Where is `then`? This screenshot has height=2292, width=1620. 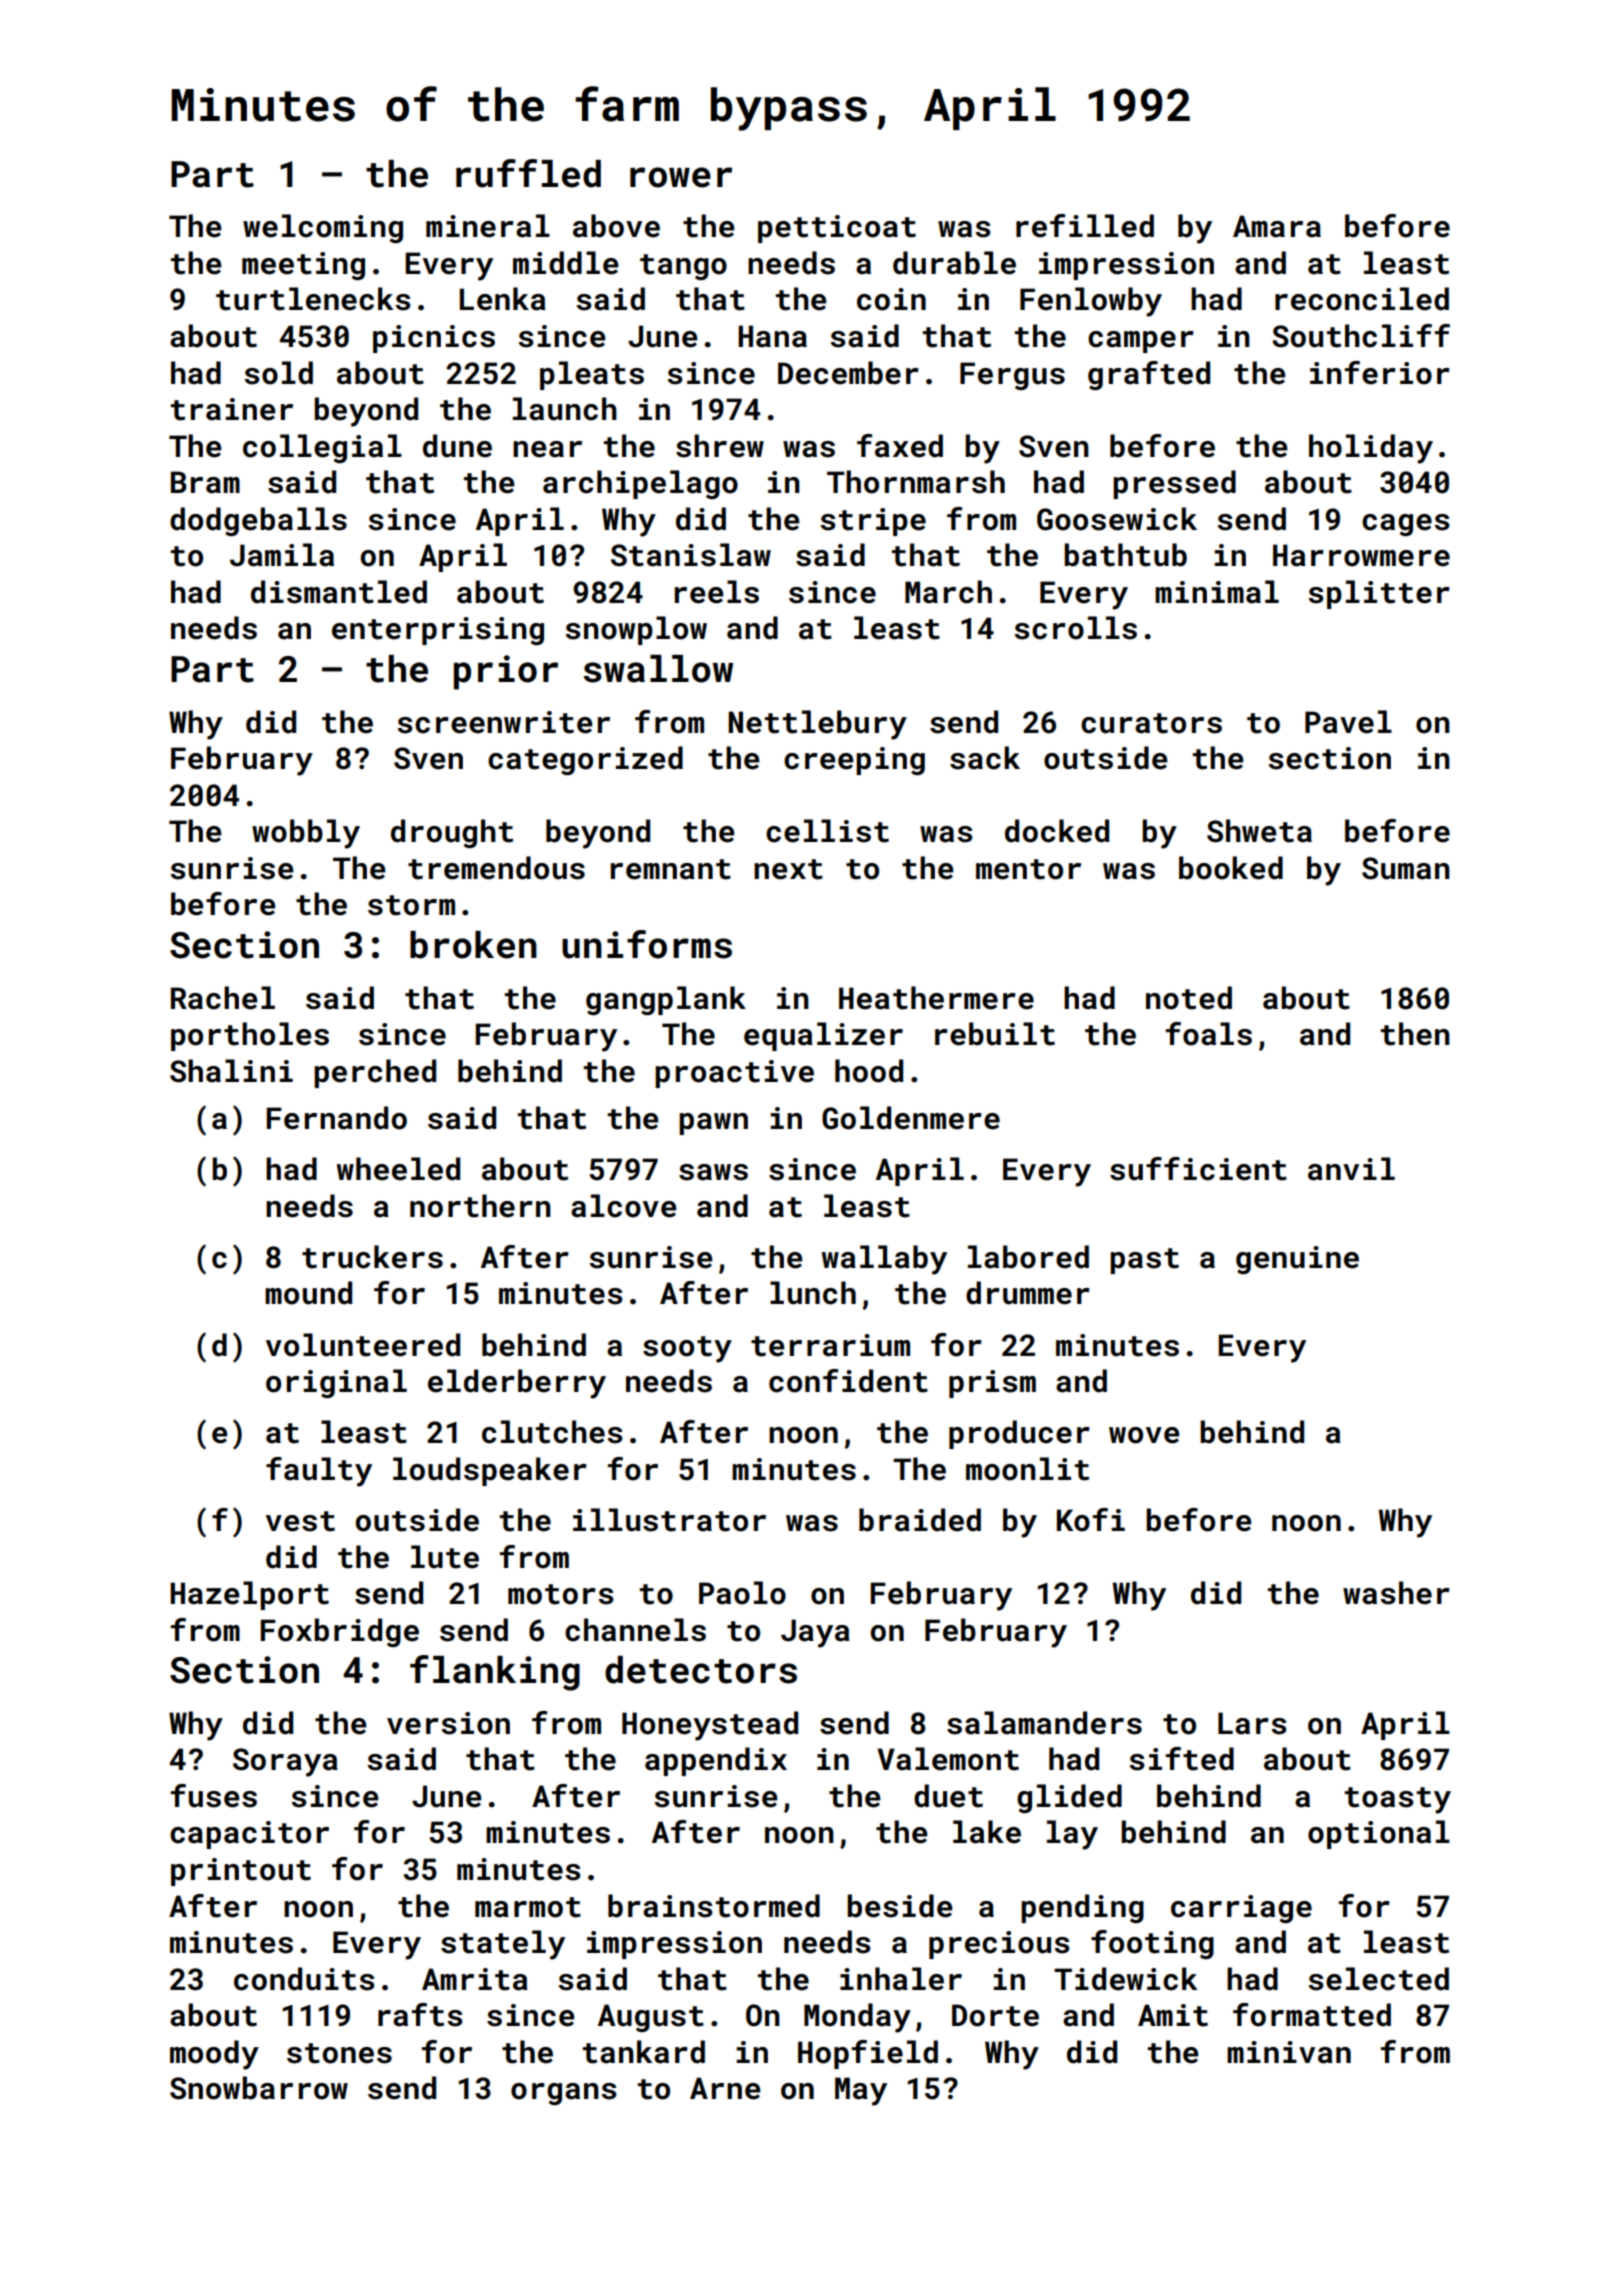
then is located at coordinates (1415, 1034).
